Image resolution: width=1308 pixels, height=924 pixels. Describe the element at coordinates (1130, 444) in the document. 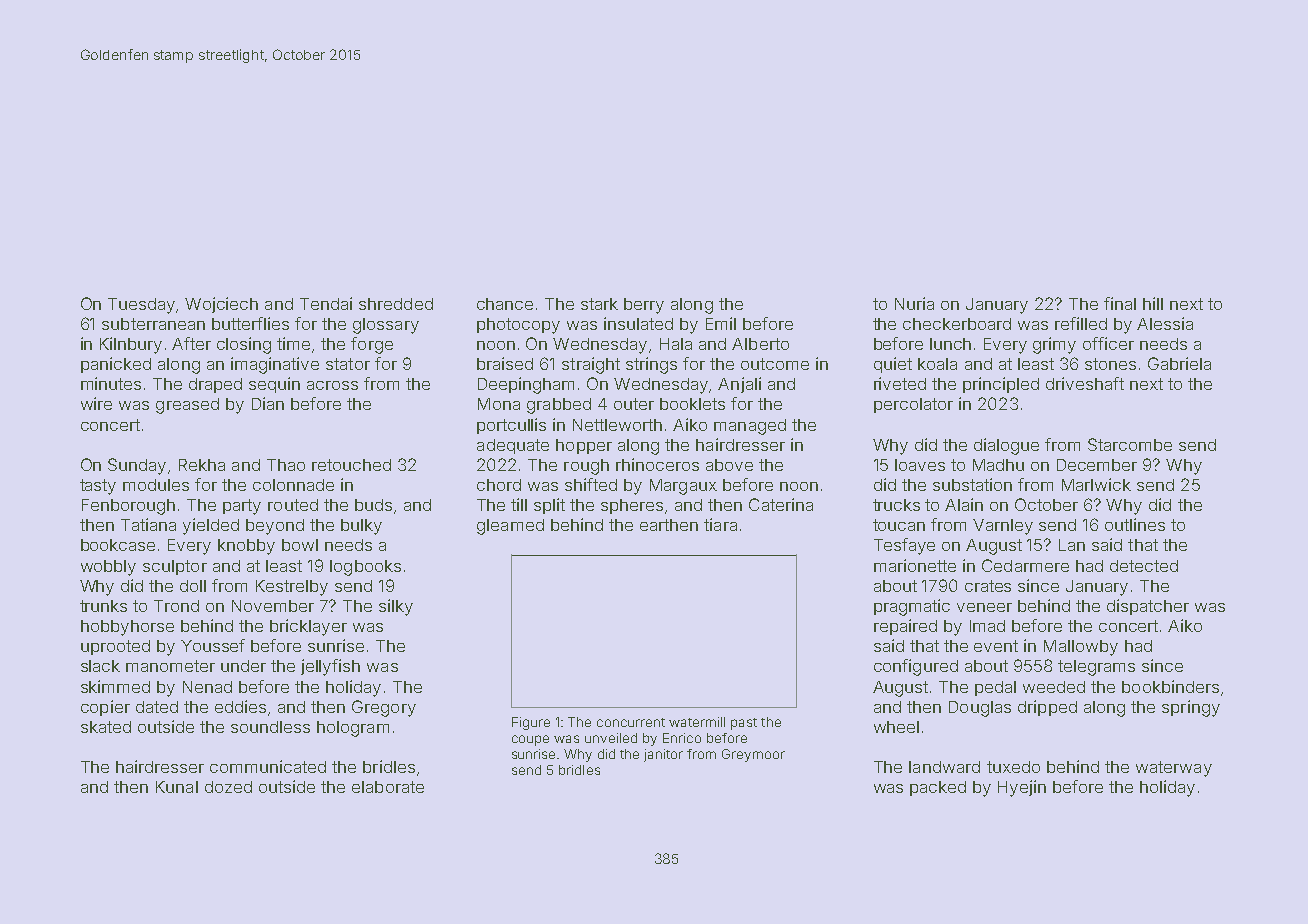

I see `Starcombe` at that location.
